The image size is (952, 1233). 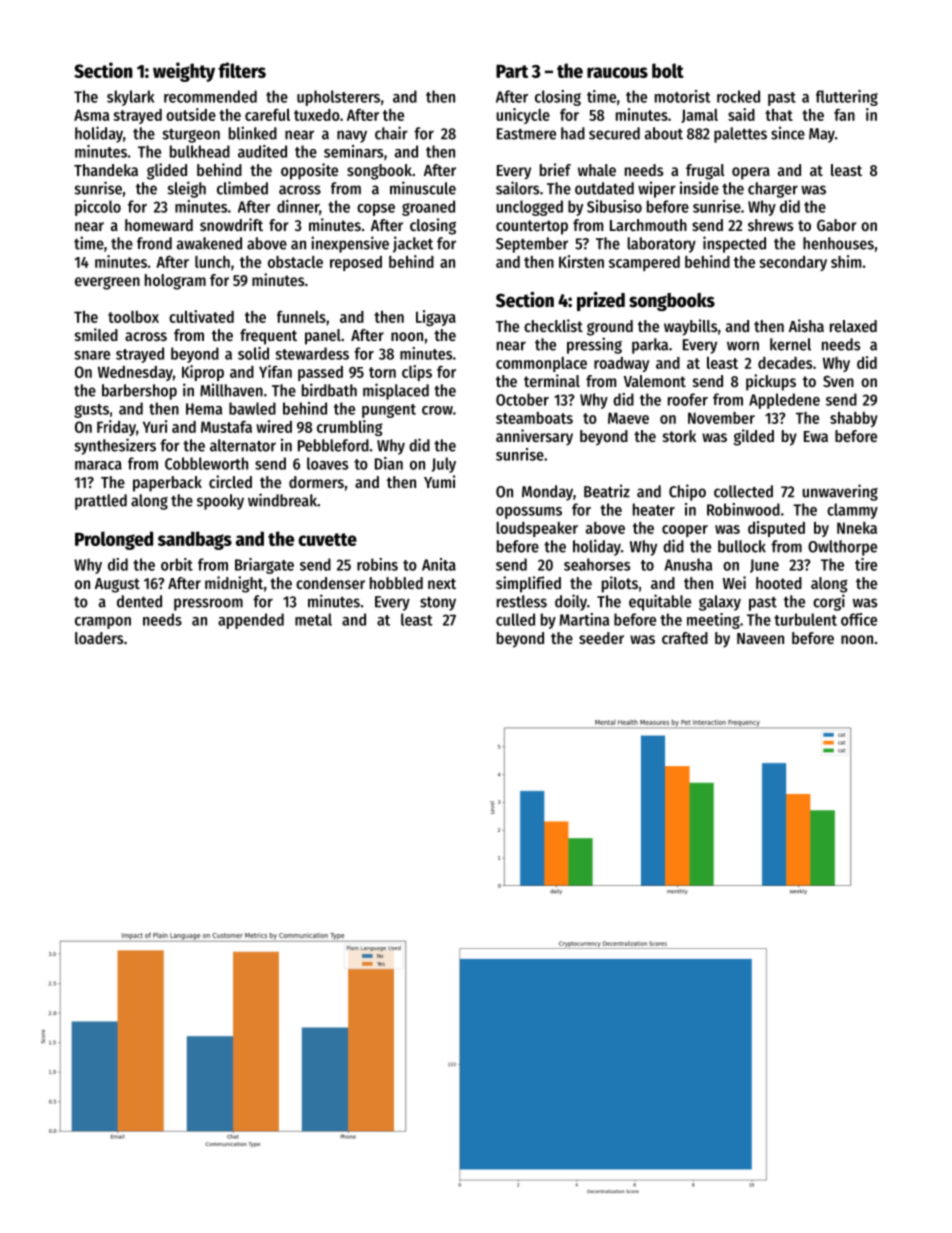 I want to click on since, so click(x=788, y=133).
